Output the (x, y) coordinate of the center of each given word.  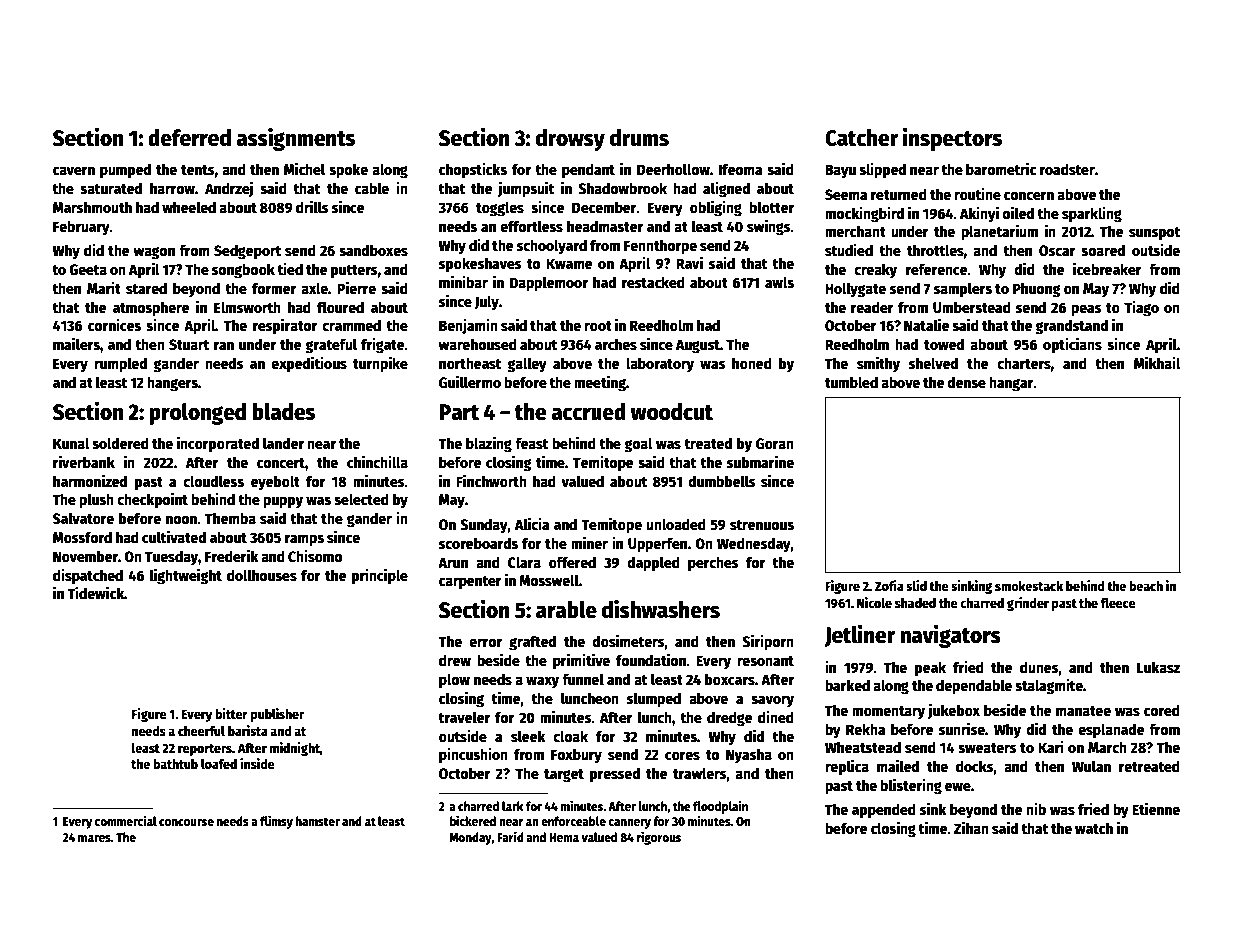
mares (94, 838)
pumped (125, 171)
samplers (963, 290)
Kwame (569, 263)
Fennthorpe (660, 247)
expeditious (309, 364)
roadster (1067, 169)
